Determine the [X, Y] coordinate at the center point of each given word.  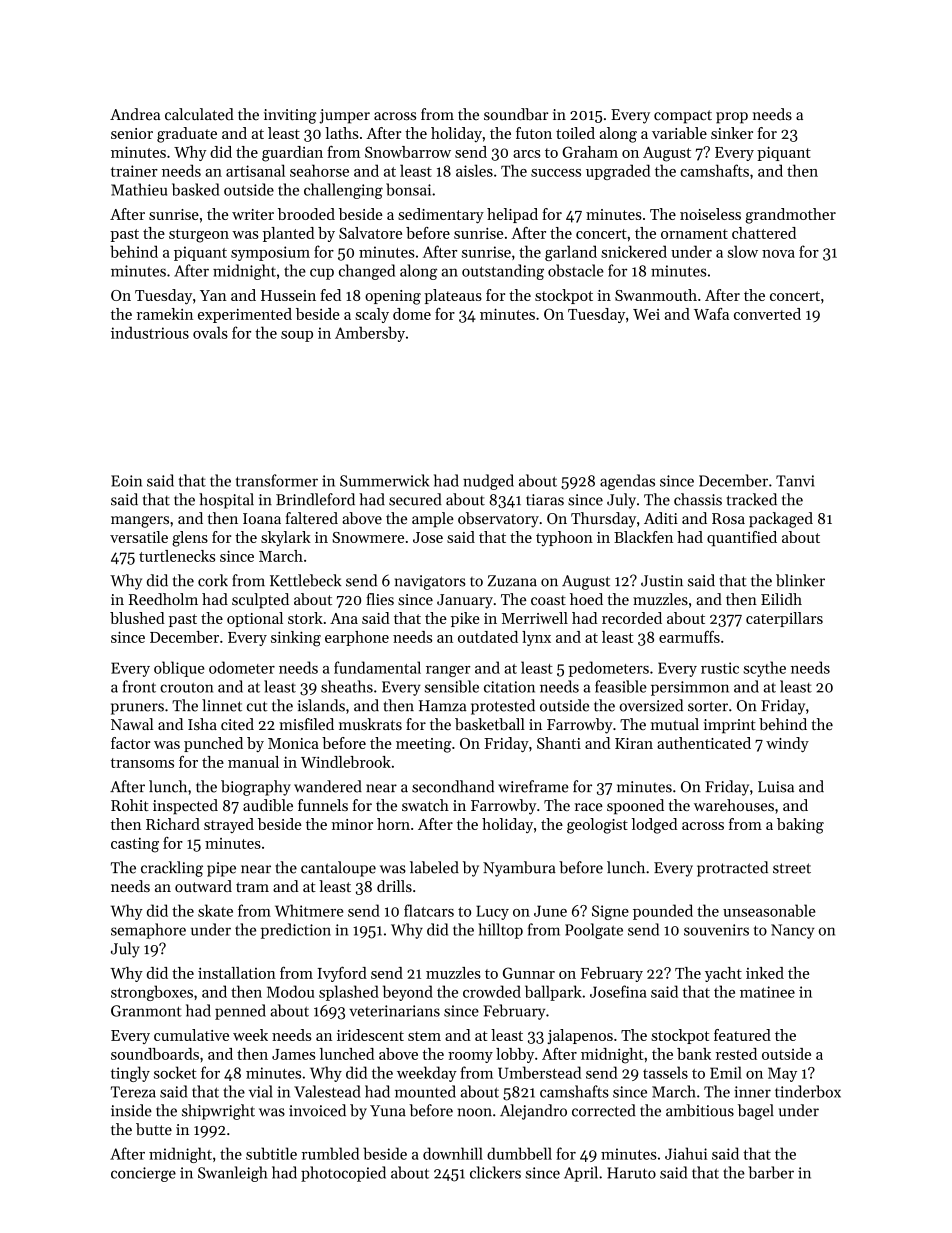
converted [767, 314]
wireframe [533, 786]
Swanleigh [232, 1174]
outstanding [503, 272]
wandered [328, 786]
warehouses [734, 805]
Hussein [288, 295]
